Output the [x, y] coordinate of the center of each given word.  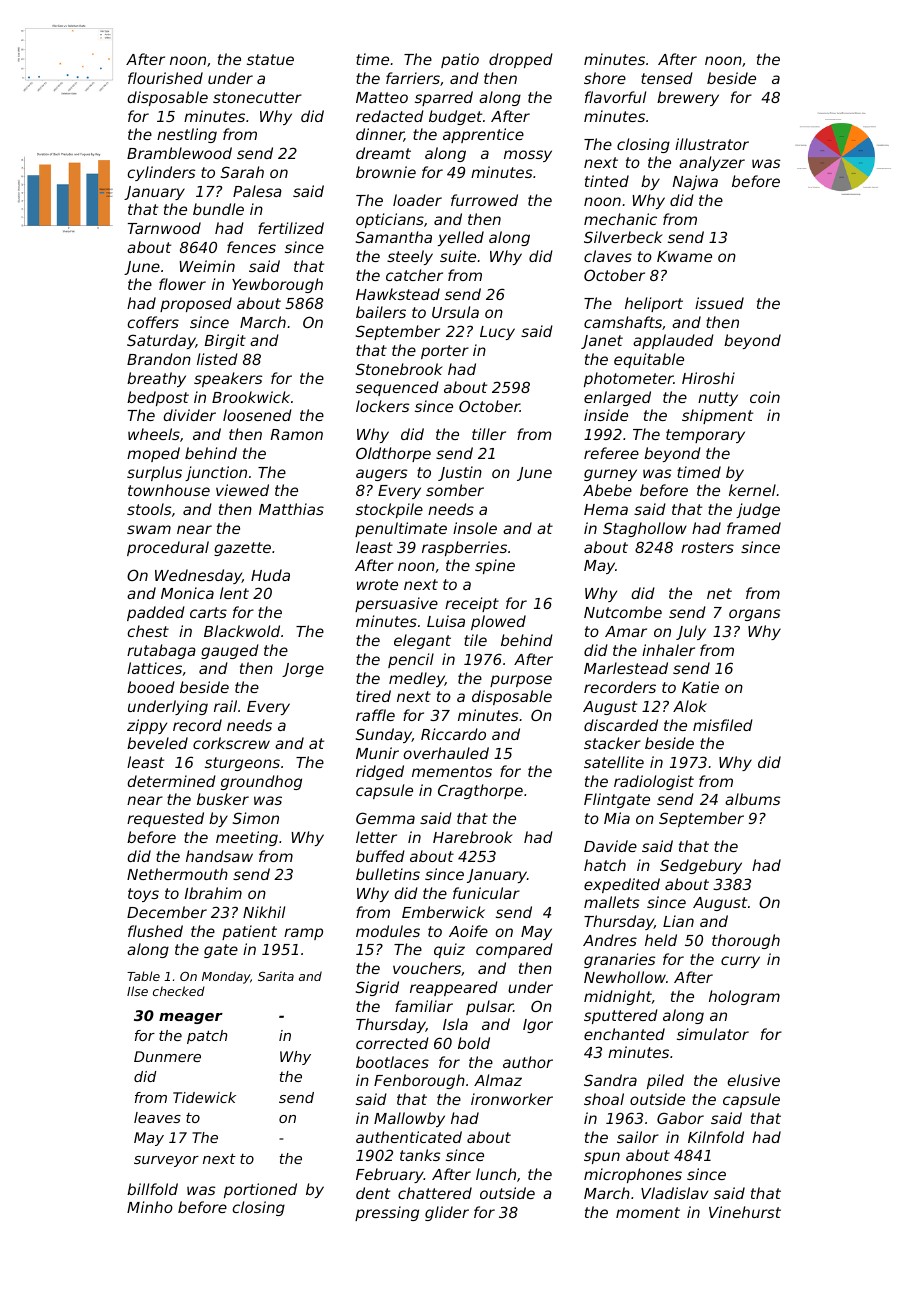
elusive [753, 1080]
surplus [154, 473]
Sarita [276, 976]
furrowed [484, 200]
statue [270, 59]
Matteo [382, 97]
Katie [700, 687]
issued [719, 303]
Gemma [385, 818]
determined [171, 781]
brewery [688, 98]
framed [754, 528]
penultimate [401, 529]
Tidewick [204, 1097]
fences [251, 247]
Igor [538, 1026]
